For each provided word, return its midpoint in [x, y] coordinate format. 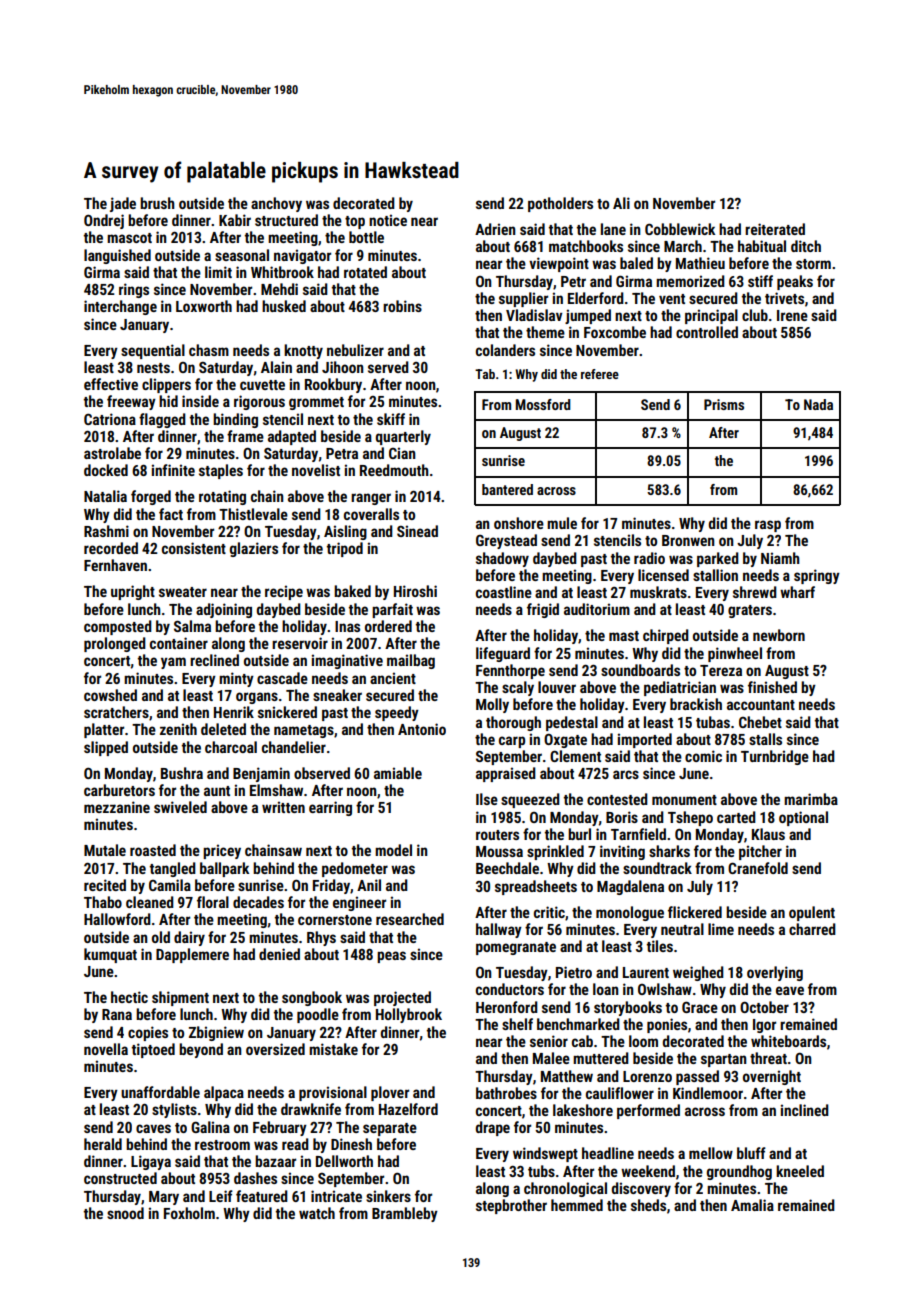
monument [684, 800]
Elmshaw [276, 790]
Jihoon [343, 367]
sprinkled [555, 852]
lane [613, 229]
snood [125, 1213]
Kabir [235, 220]
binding [235, 420]
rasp [768, 526]
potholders [560, 204]
